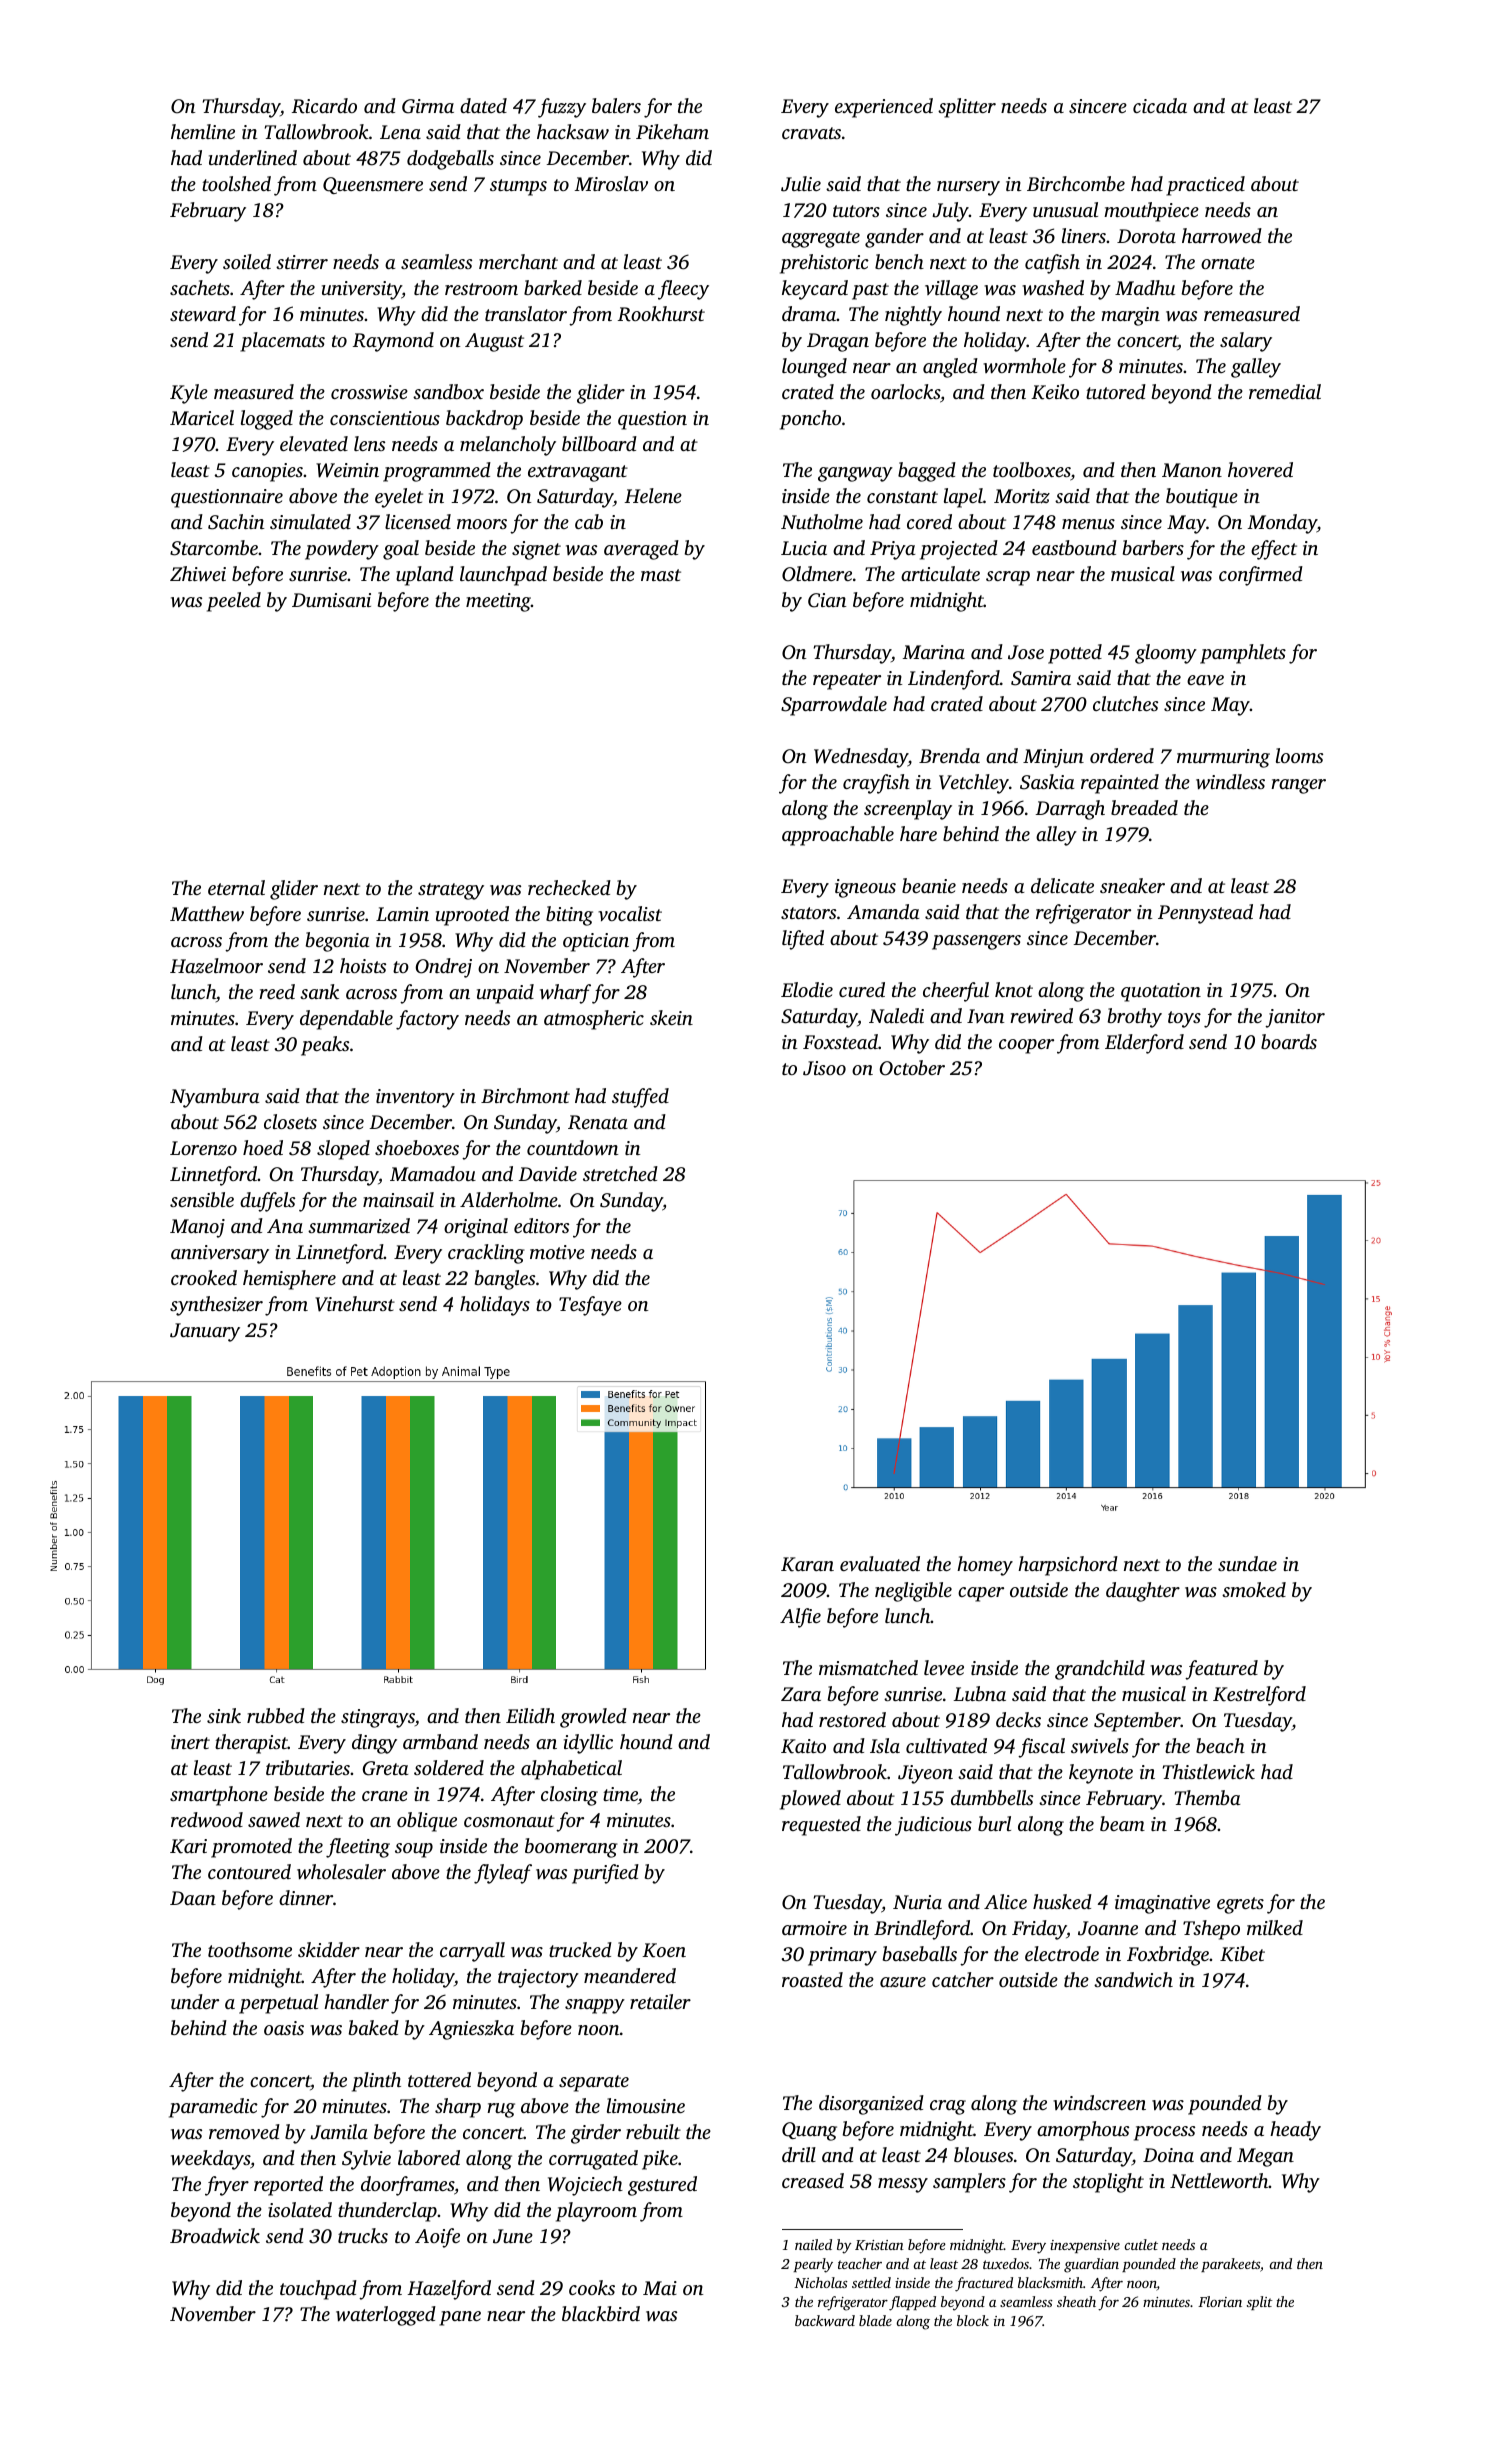  I want to click on rubbed, so click(276, 1715).
